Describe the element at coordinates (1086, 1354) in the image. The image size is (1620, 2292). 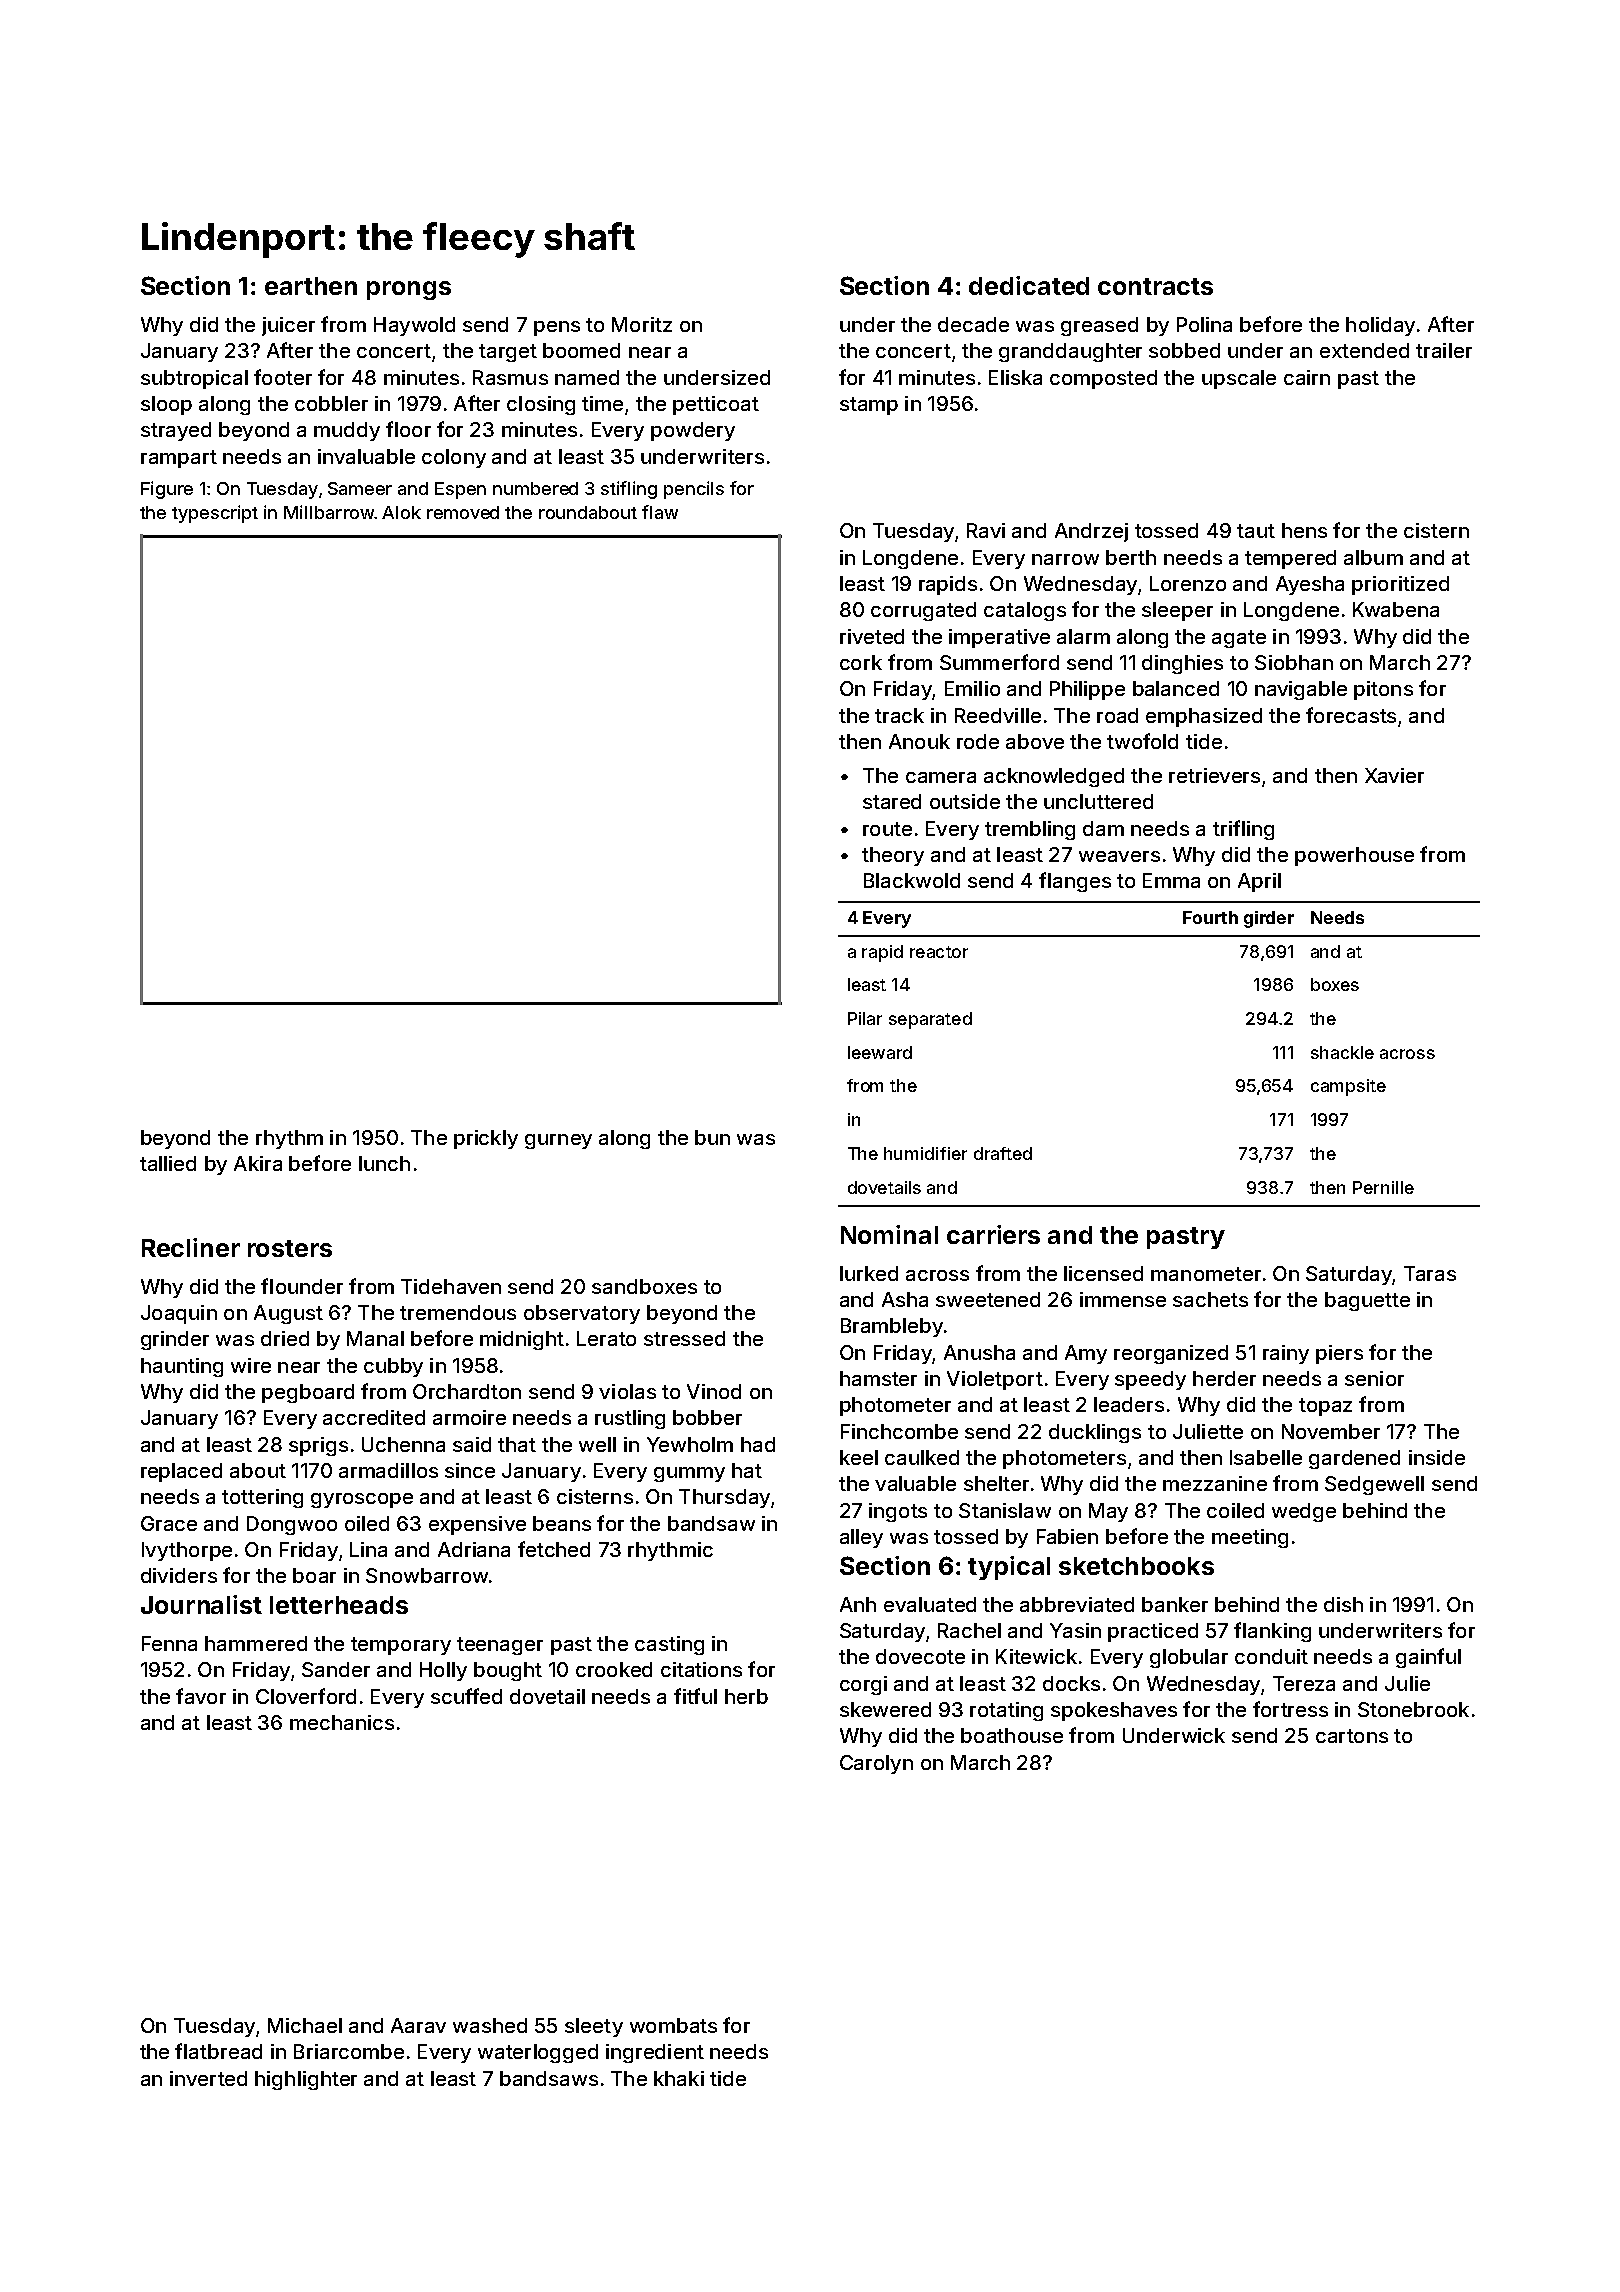
I see `Amy` at that location.
